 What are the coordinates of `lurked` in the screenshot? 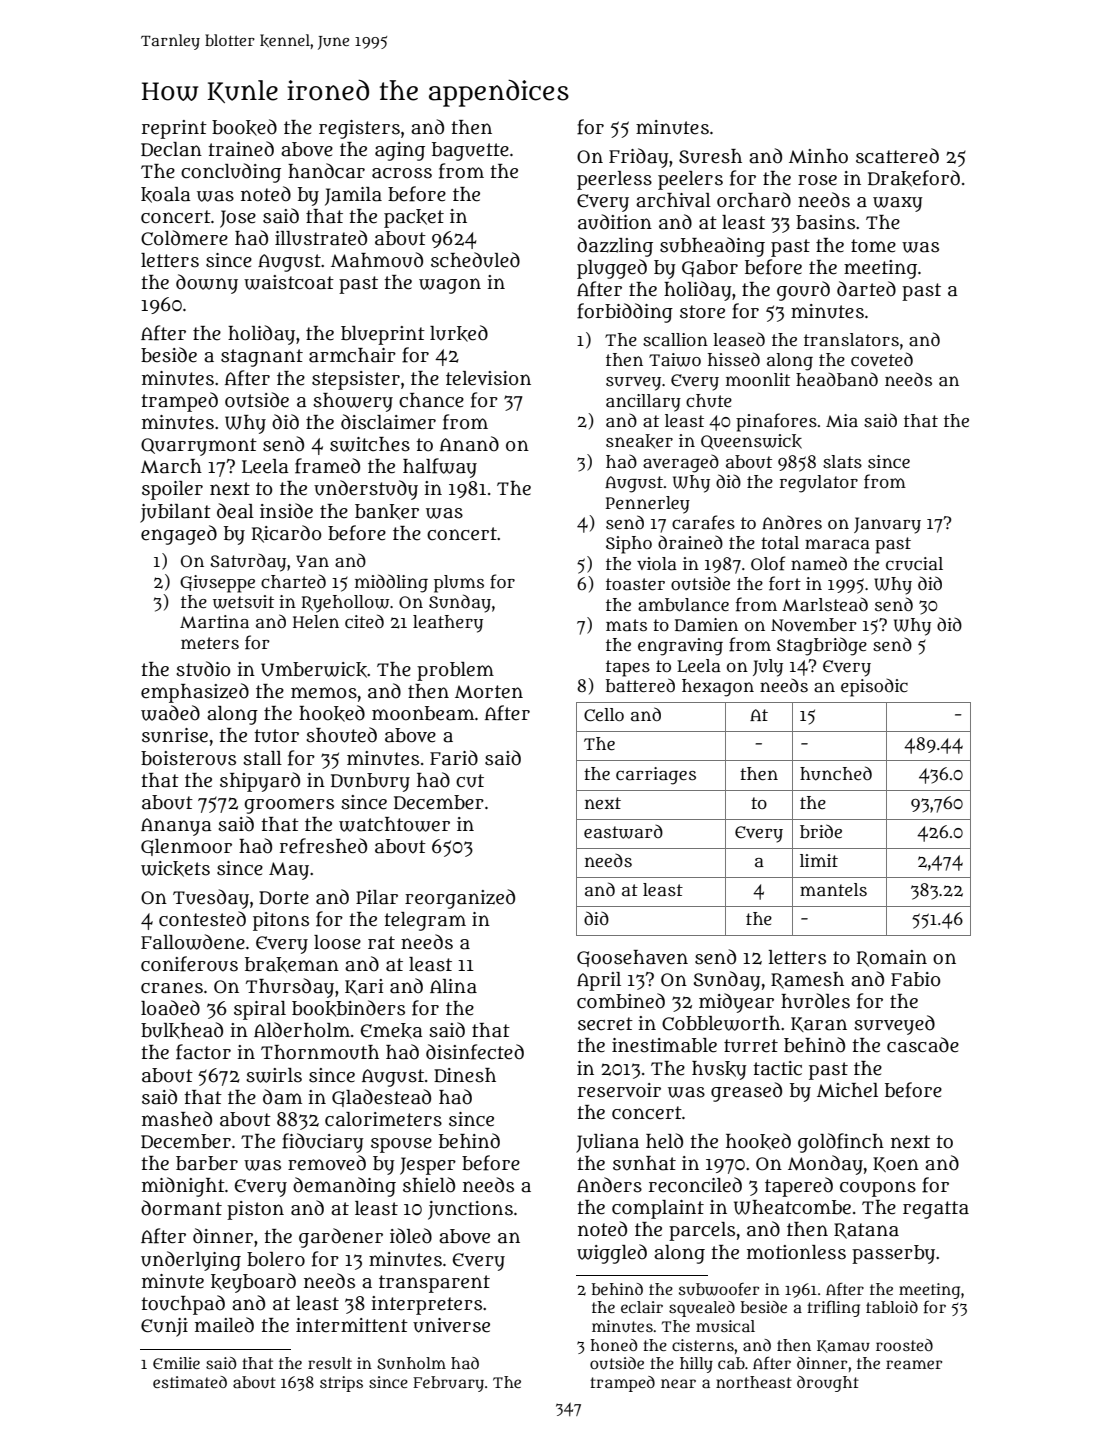 It's located at (459, 333).
